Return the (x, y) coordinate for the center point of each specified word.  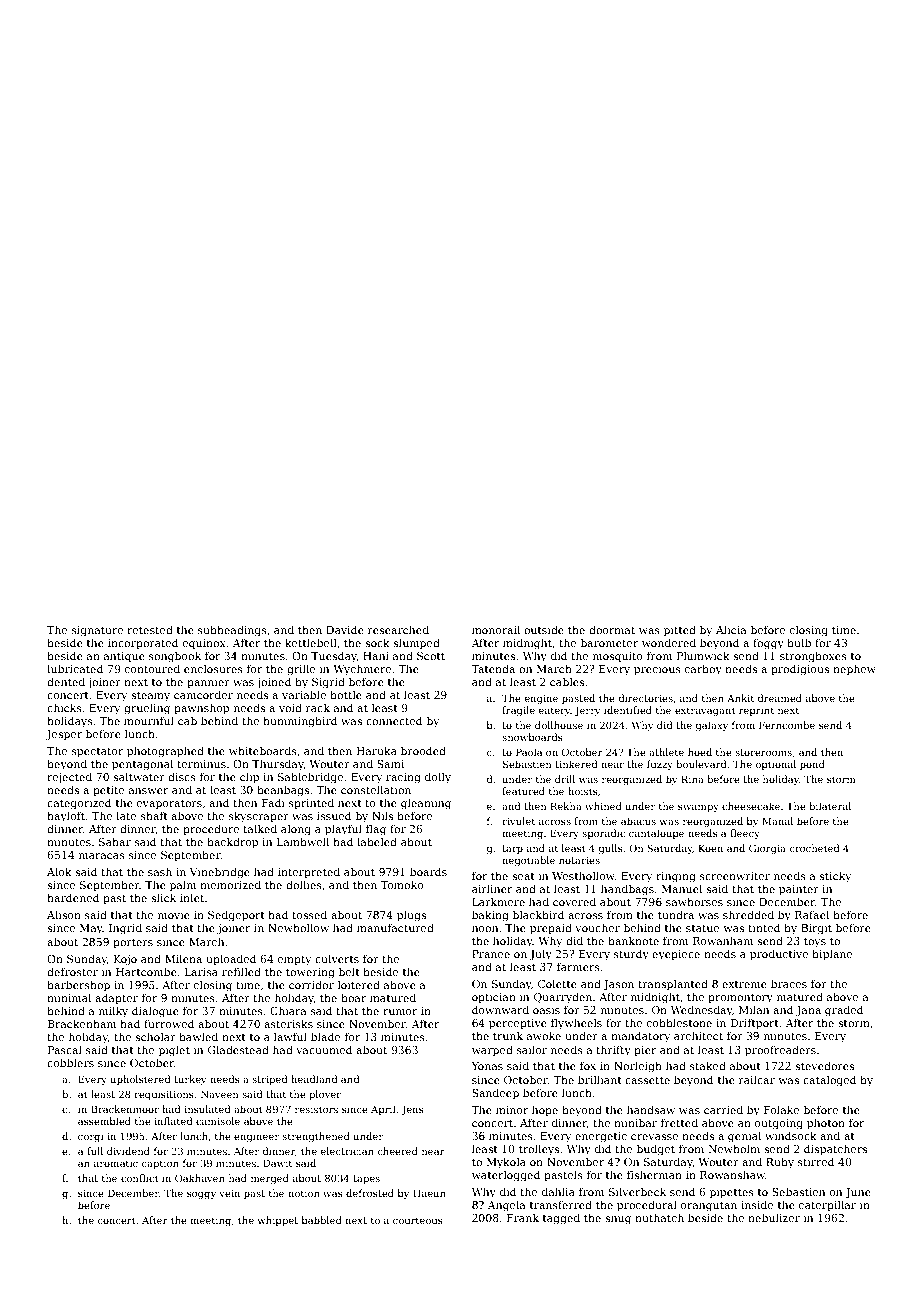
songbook (175, 657)
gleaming (426, 804)
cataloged (829, 1081)
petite (108, 791)
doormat (612, 629)
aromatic (116, 1163)
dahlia (558, 1191)
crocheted (814, 848)
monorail (496, 629)
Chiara (288, 1010)
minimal (69, 997)
